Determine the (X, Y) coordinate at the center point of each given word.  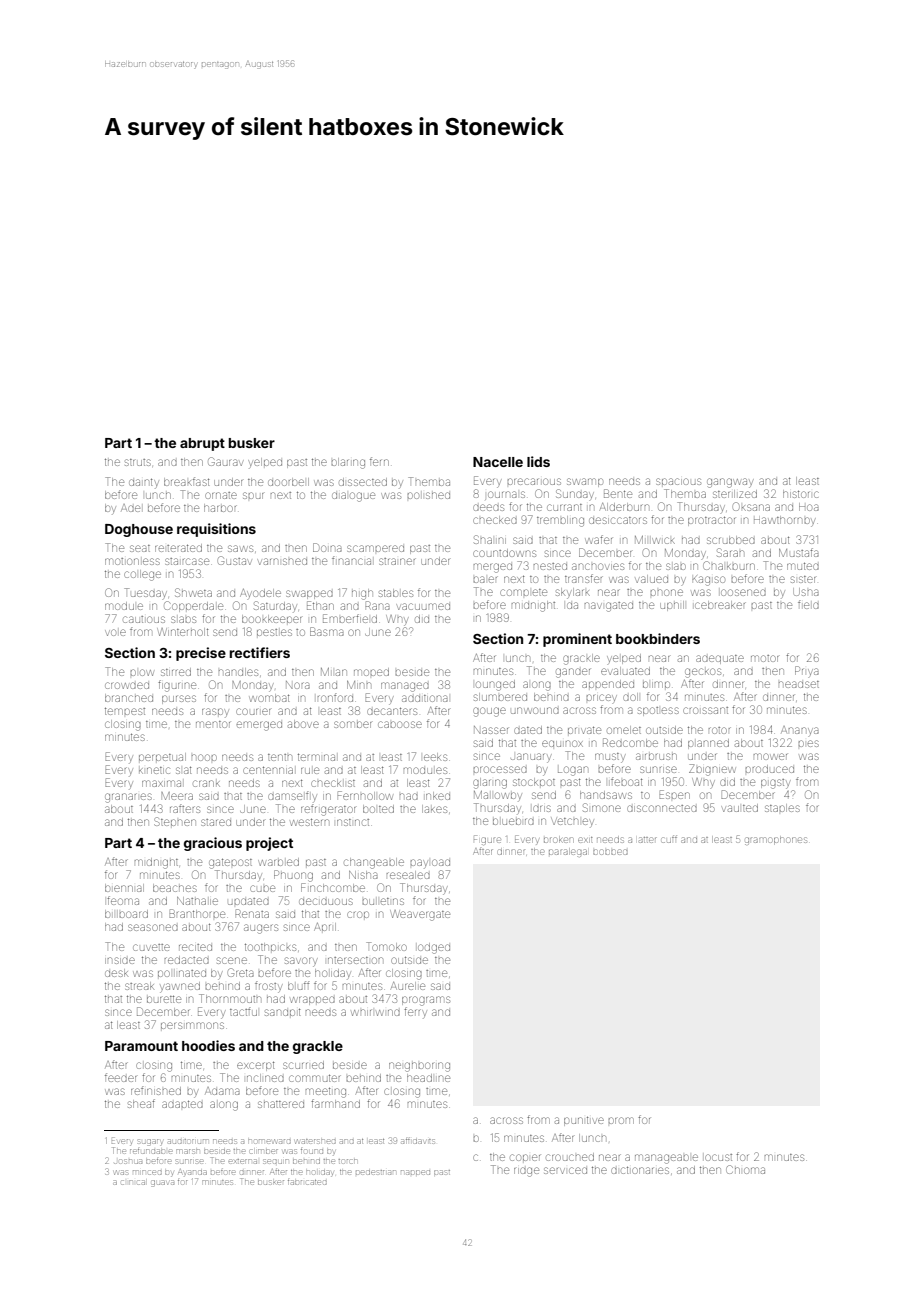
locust (718, 1157)
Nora (298, 685)
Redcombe (630, 742)
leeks (435, 757)
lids (538, 461)
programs (426, 1001)
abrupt (202, 444)
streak (139, 986)
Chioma (745, 1169)
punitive (584, 1121)
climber (264, 1151)
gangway (730, 483)
